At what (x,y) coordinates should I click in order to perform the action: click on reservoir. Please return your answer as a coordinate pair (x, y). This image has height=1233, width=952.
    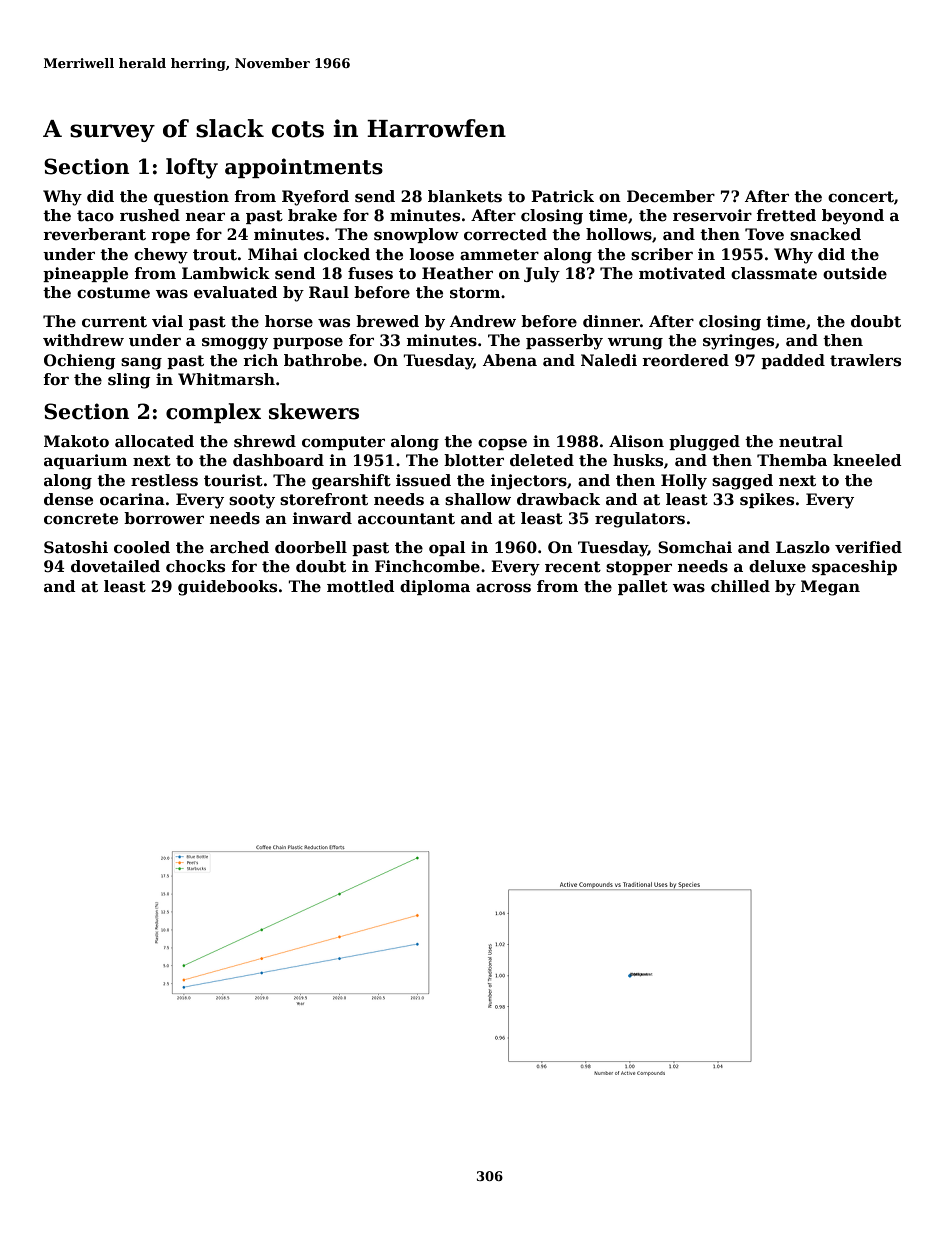
    Looking at the image, I should click on (712, 215).
